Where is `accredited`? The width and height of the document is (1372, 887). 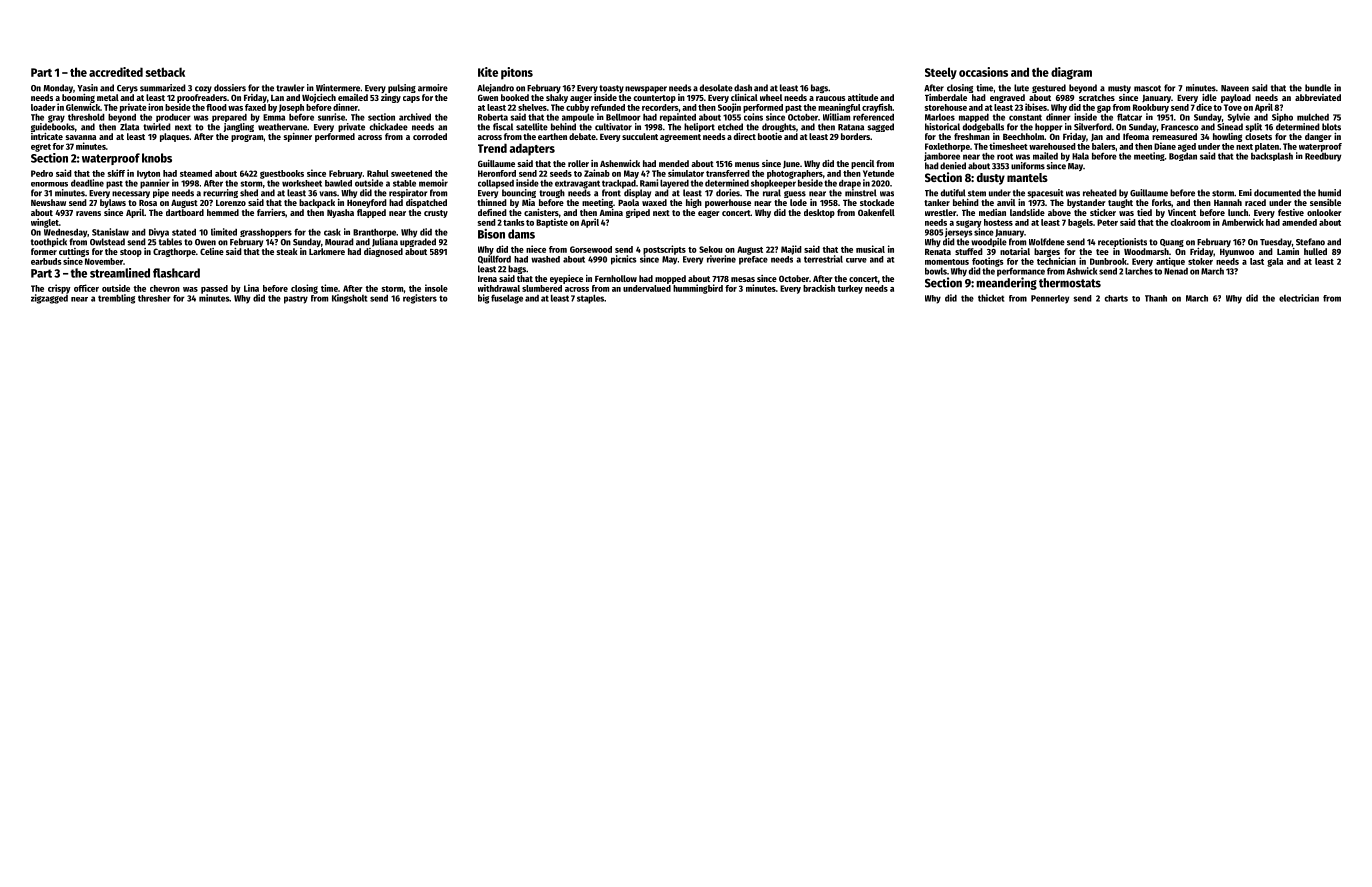 accredited is located at coordinates (116, 72).
